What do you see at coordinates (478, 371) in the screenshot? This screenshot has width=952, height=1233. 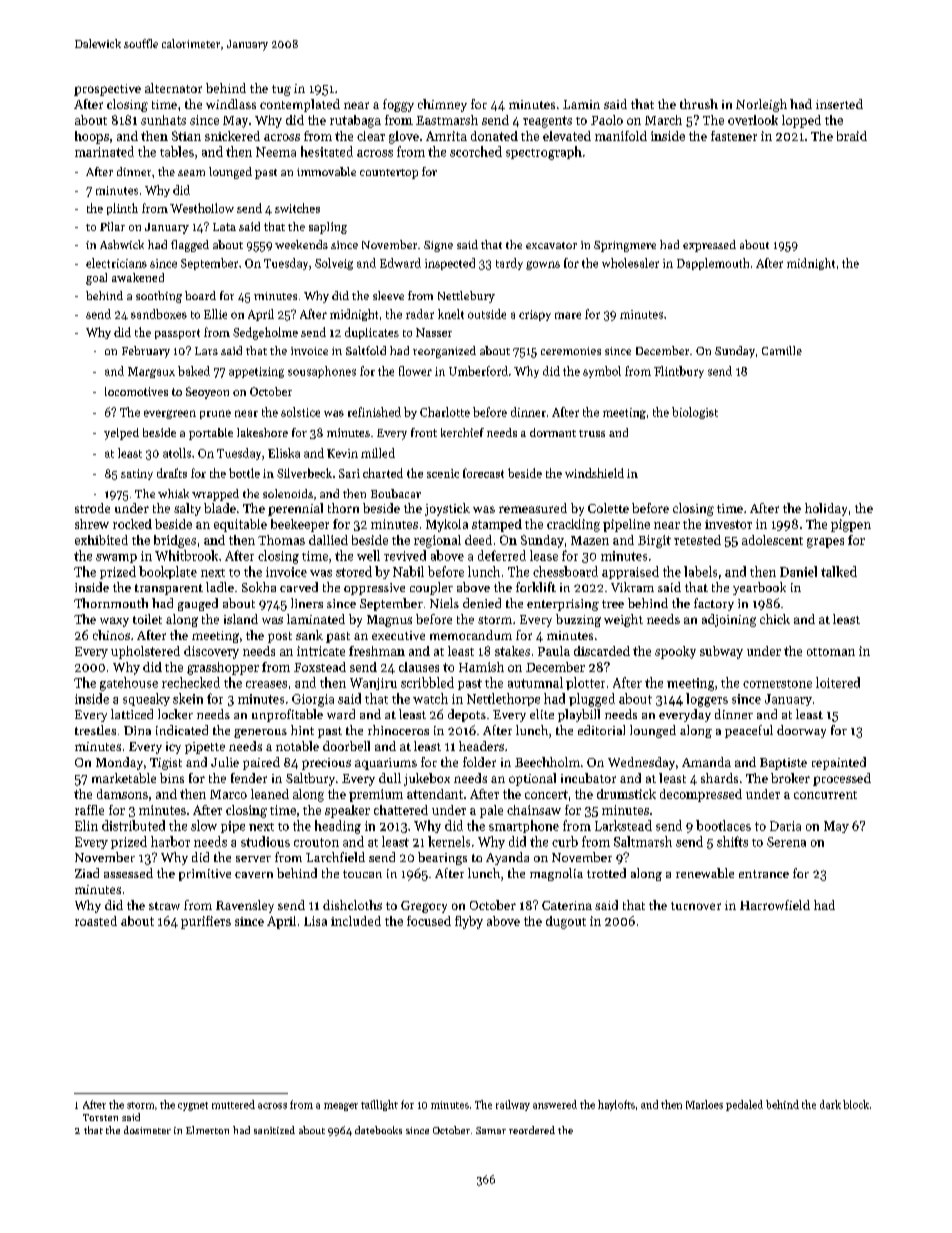 I see `Umberford` at bounding box center [478, 371].
